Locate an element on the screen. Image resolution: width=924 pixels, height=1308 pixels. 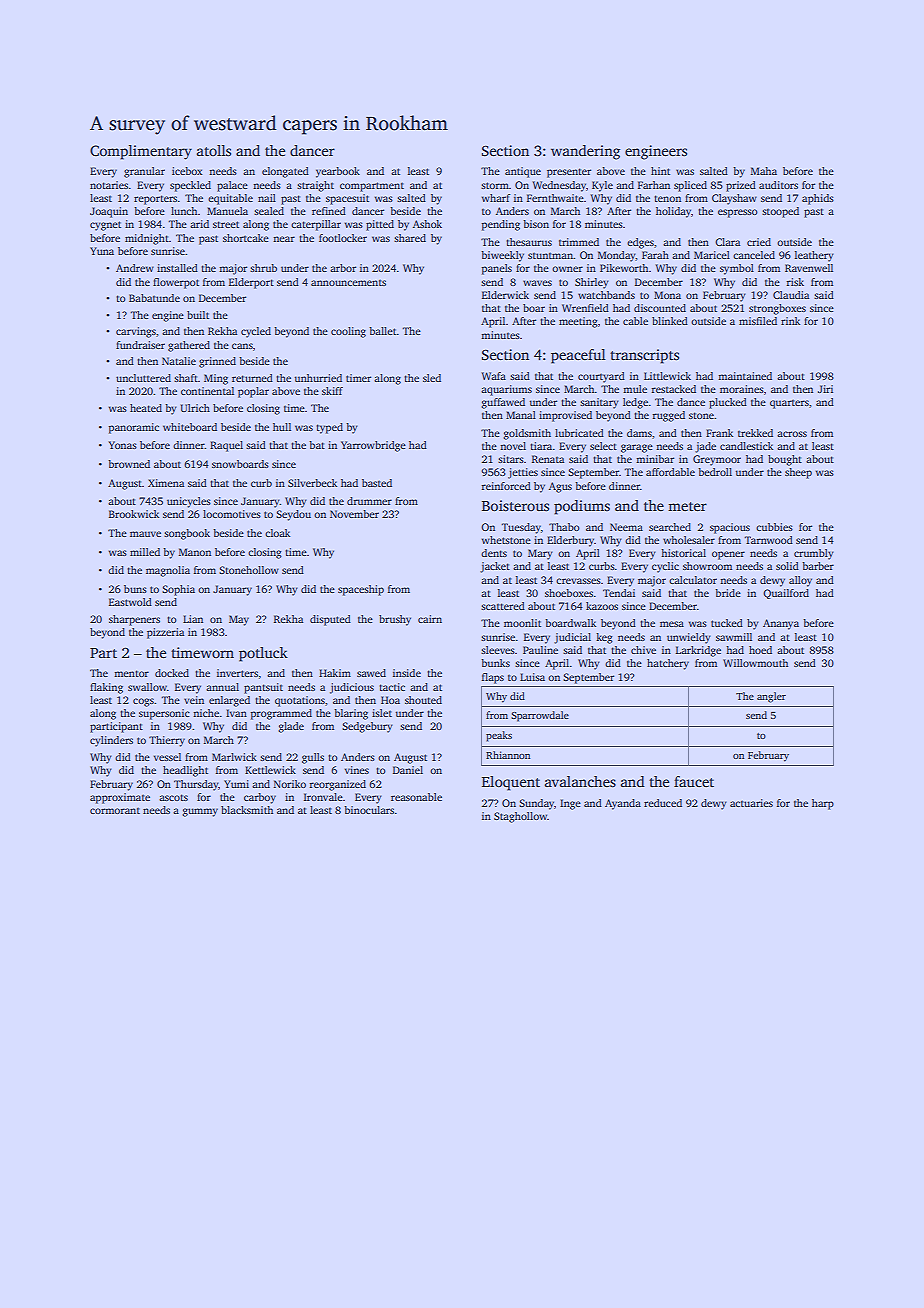
ascots is located at coordinates (173, 797).
